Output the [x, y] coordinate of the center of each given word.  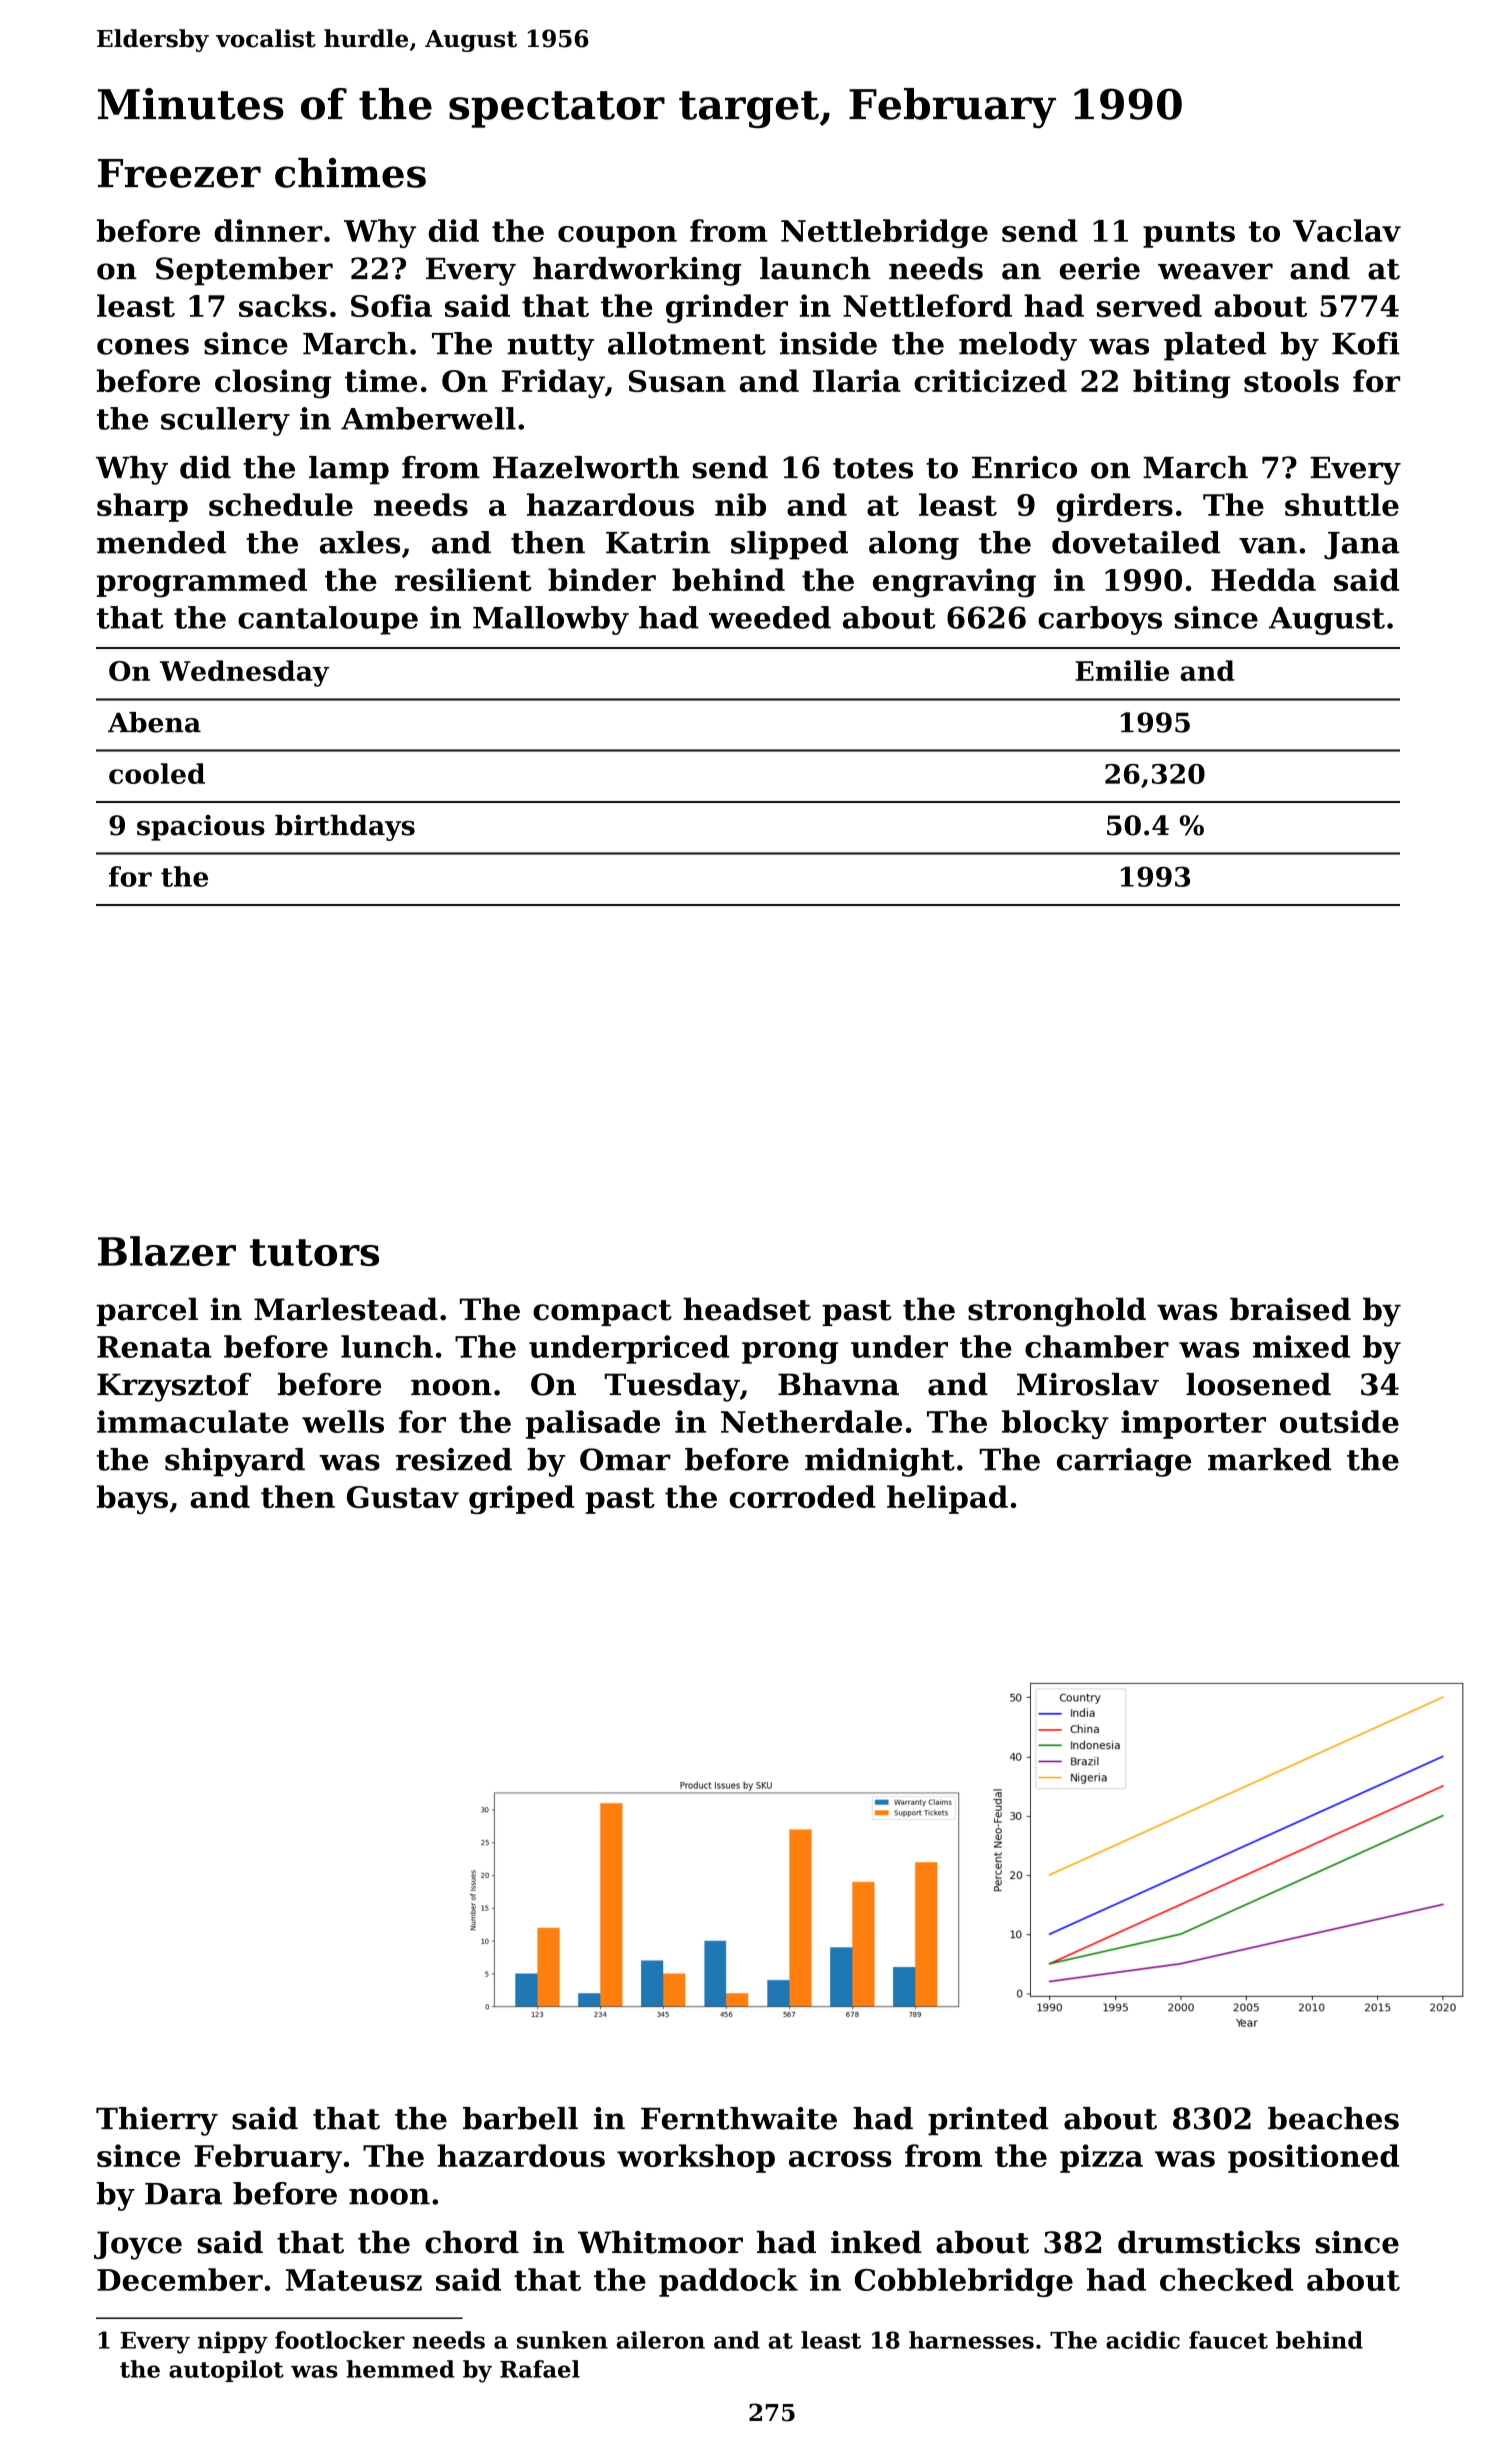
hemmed [400, 2369]
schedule [281, 504]
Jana [1361, 546]
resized [454, 1459]
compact [602, 1313]
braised [1290, 1309]
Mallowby [551, 620]
